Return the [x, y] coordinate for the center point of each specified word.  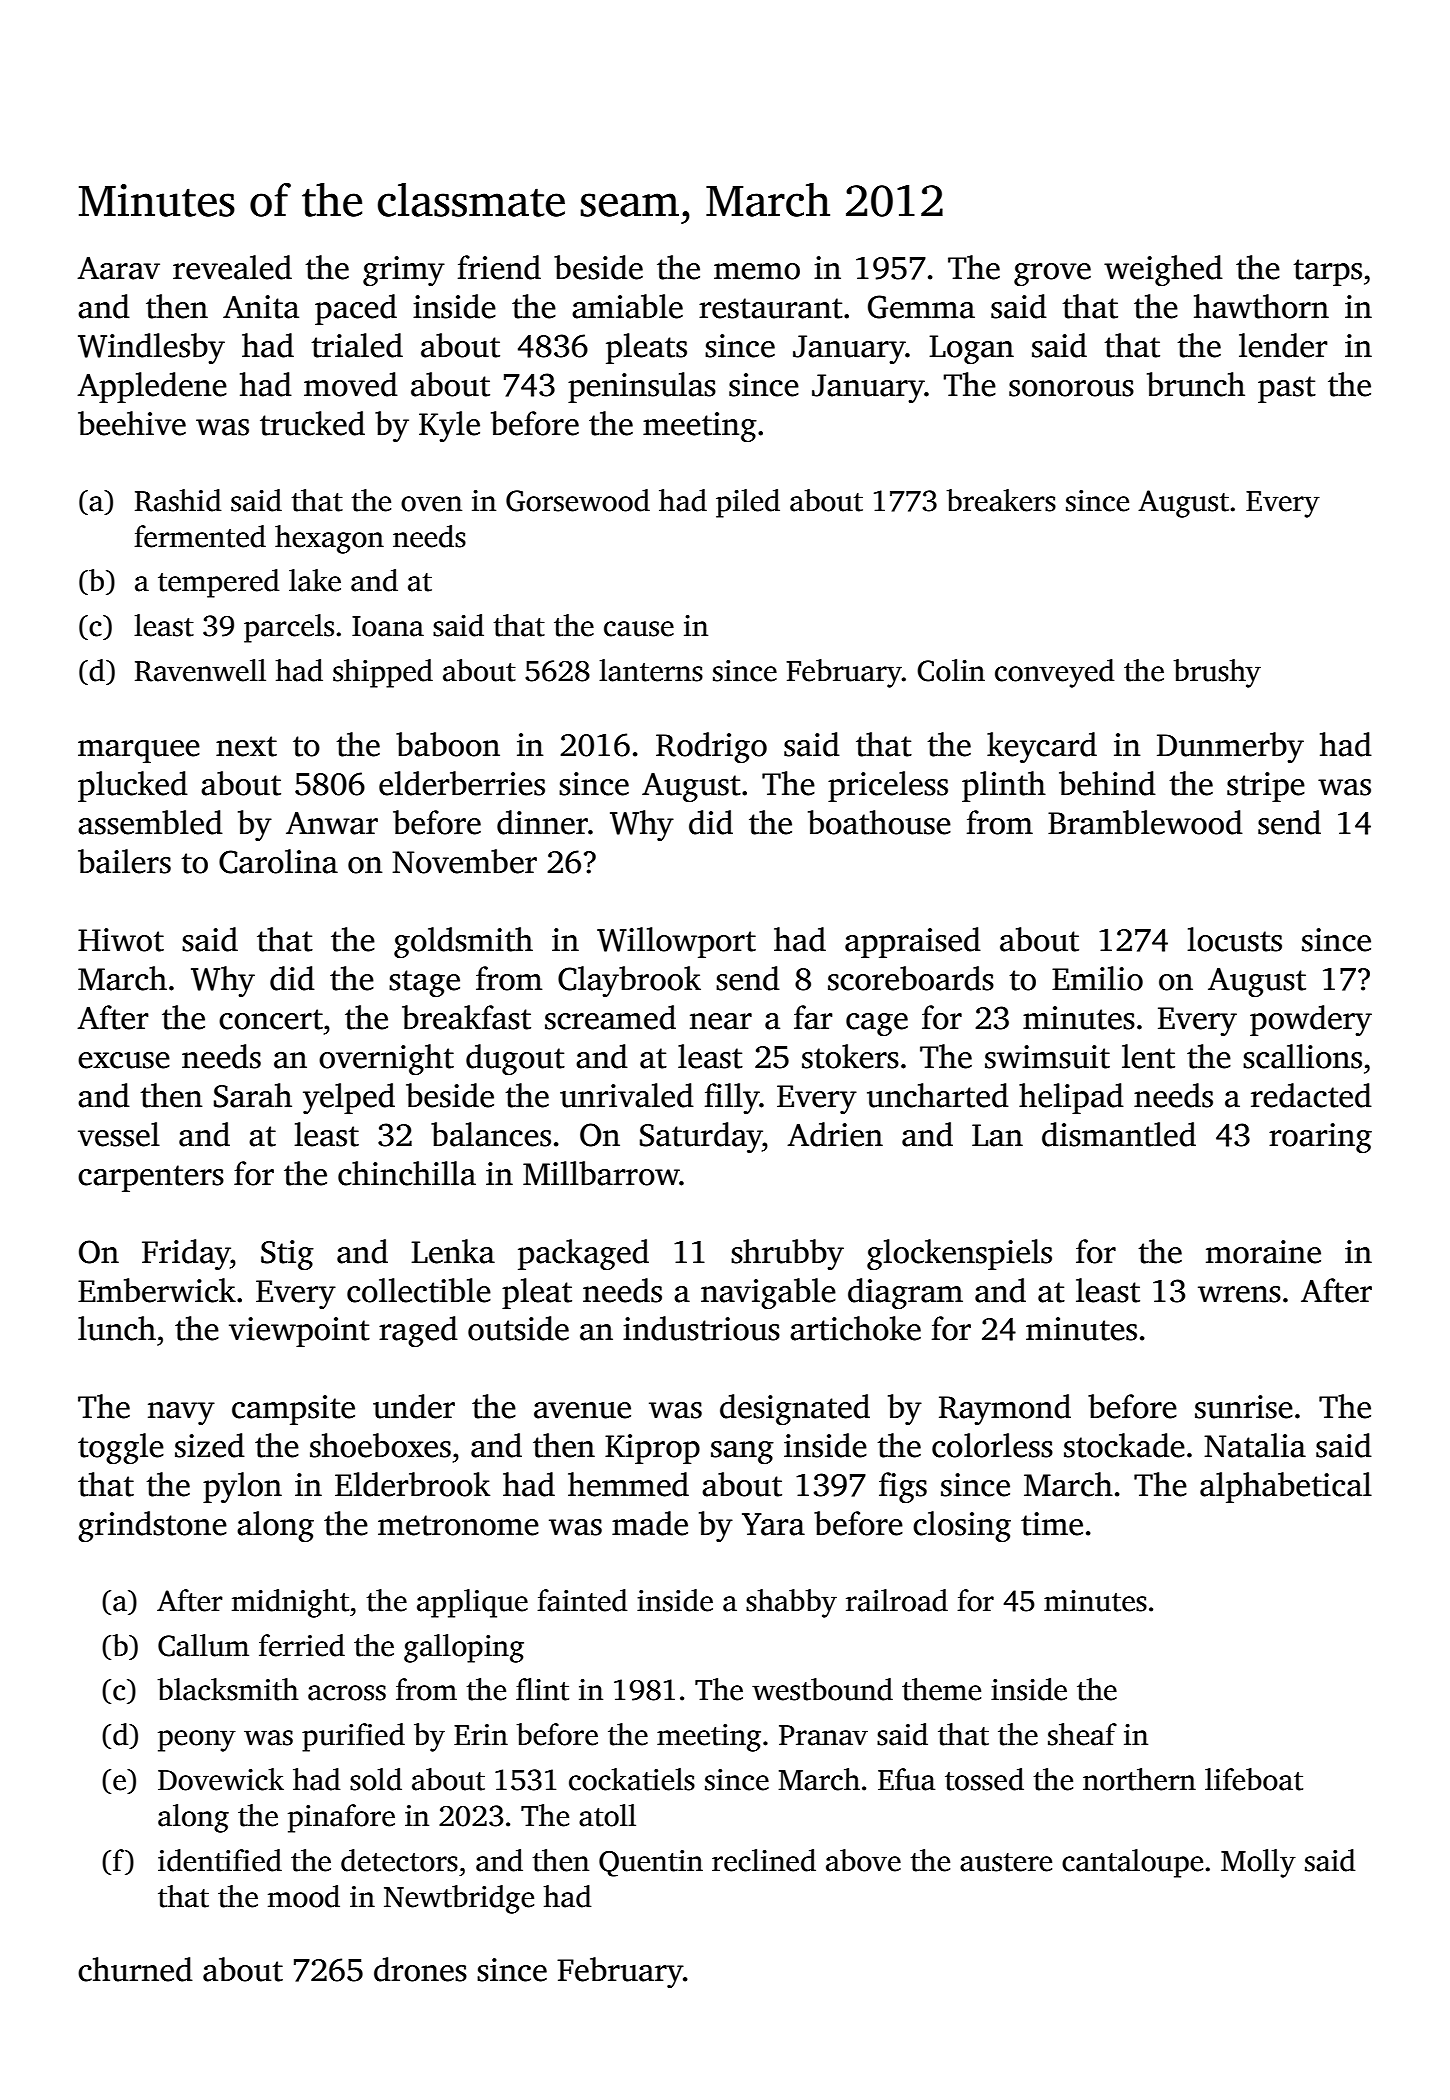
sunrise [1244, 1407]
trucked [312, 423]
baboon [448, 744]
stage [424, 983]
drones [420, 1969]
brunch [1196, 384]
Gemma [921, 307]
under [414, 1406]
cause [639, 629]
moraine [1263, 1252]
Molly [1258, 1863]
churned [135, 1969]
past [1287, 389]
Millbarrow [601, 1173]
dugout [515, 1059]
